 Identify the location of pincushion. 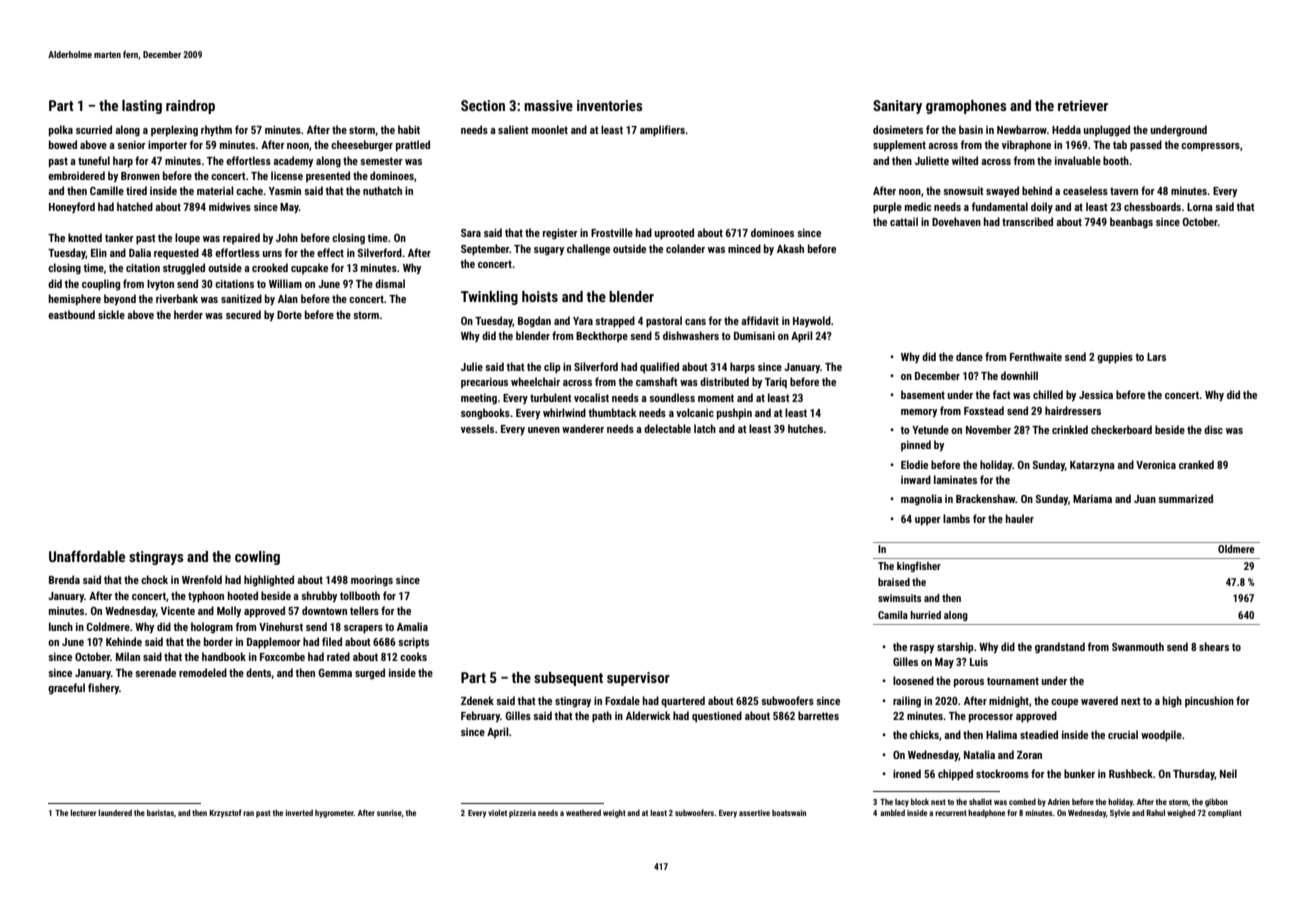
(1209, 701).
